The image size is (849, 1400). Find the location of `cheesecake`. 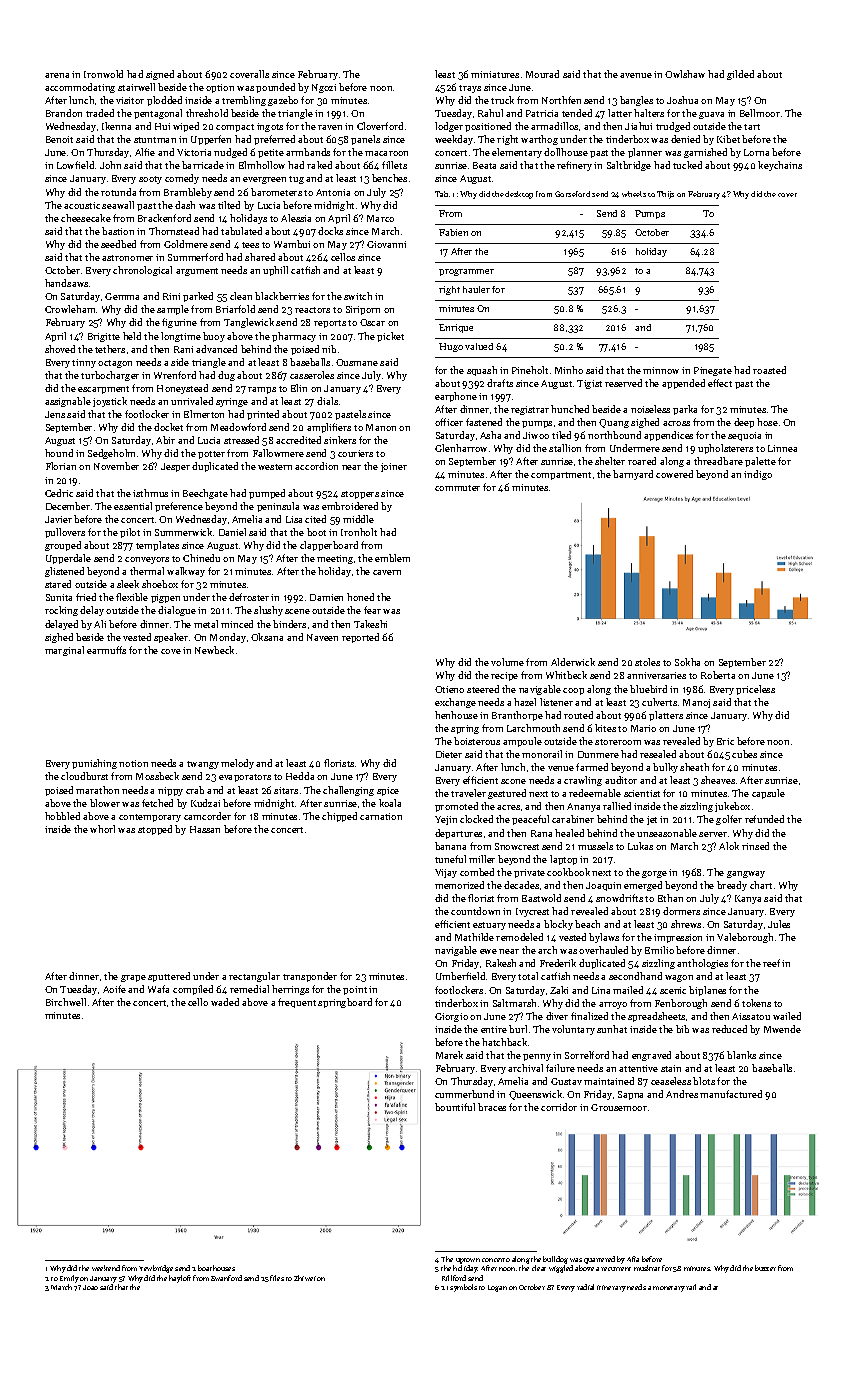

cheesecake is located at coordinates (86, 218).
